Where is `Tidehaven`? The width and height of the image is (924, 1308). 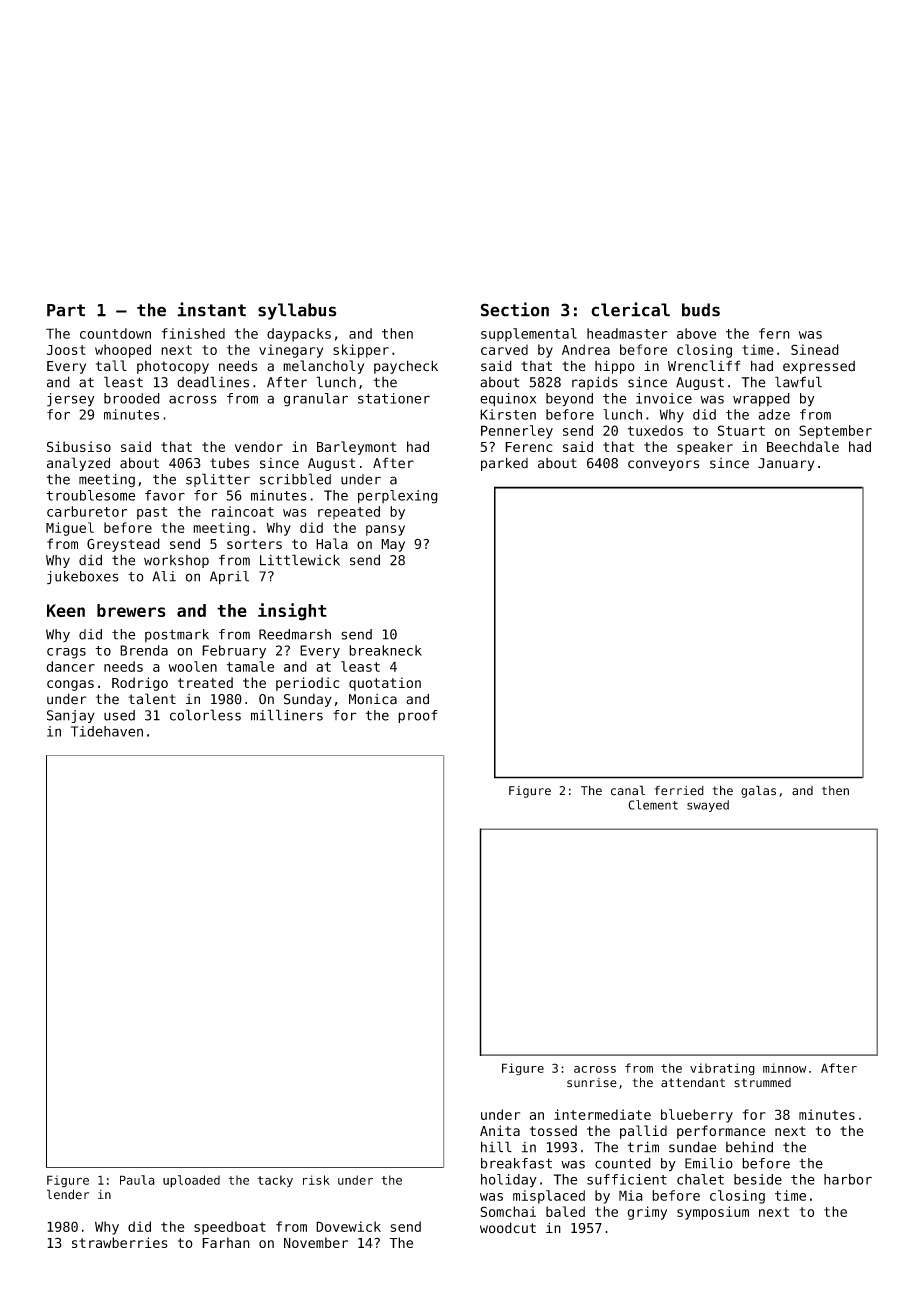
Tidehaven is located at coordinates (107, 731).
